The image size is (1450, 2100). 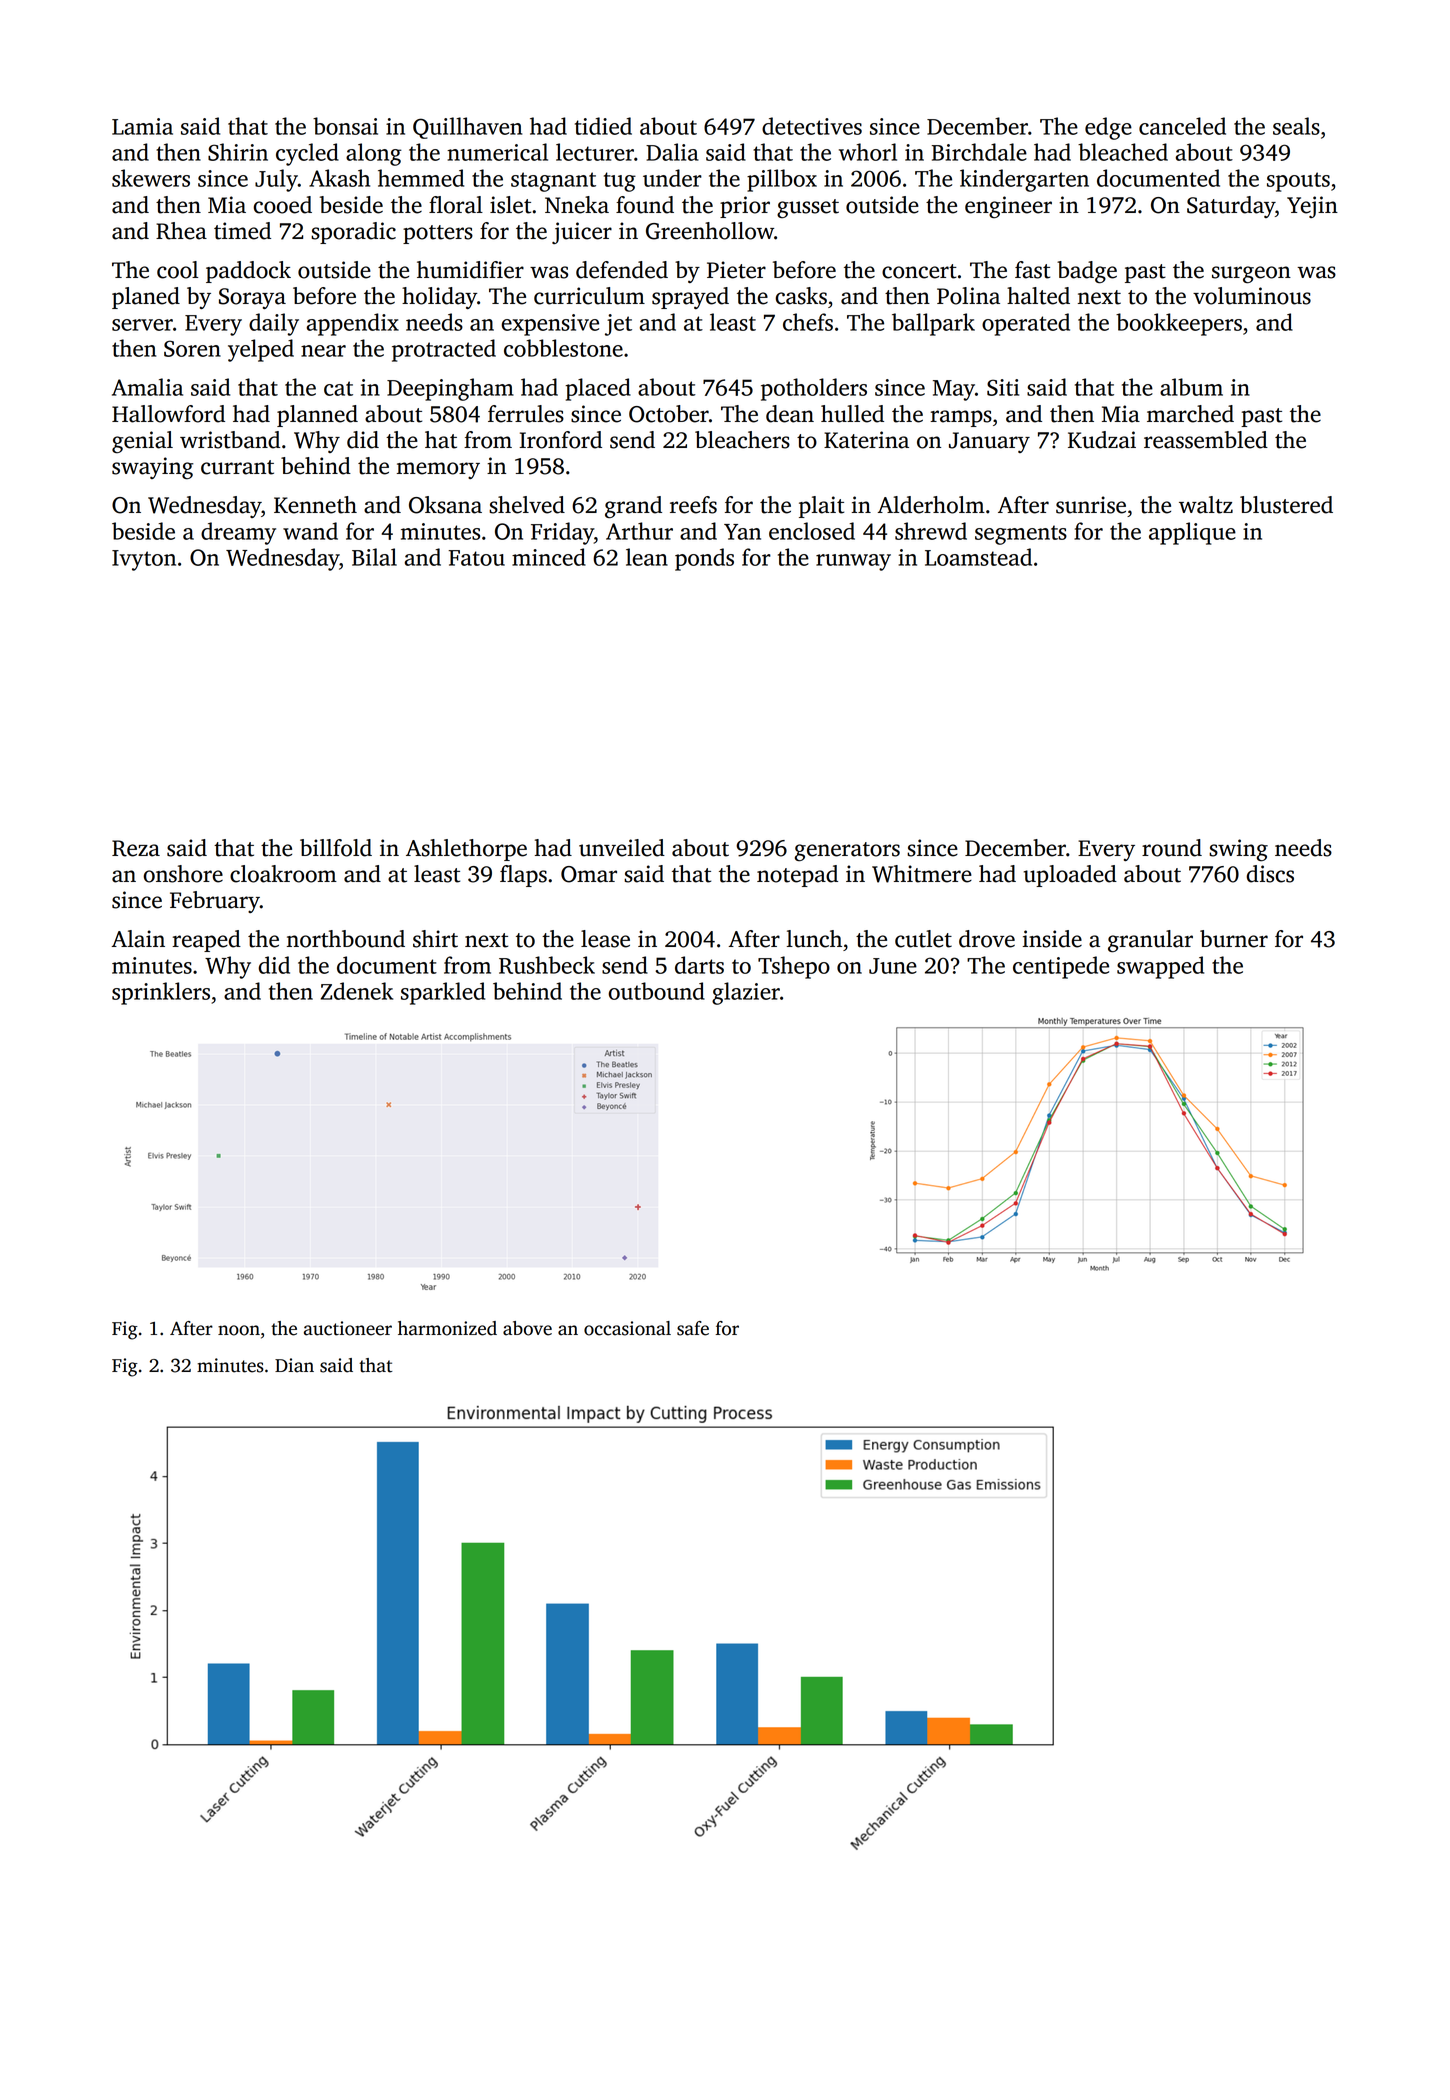 I want to click on yelped, so click(x=261, y=350).
